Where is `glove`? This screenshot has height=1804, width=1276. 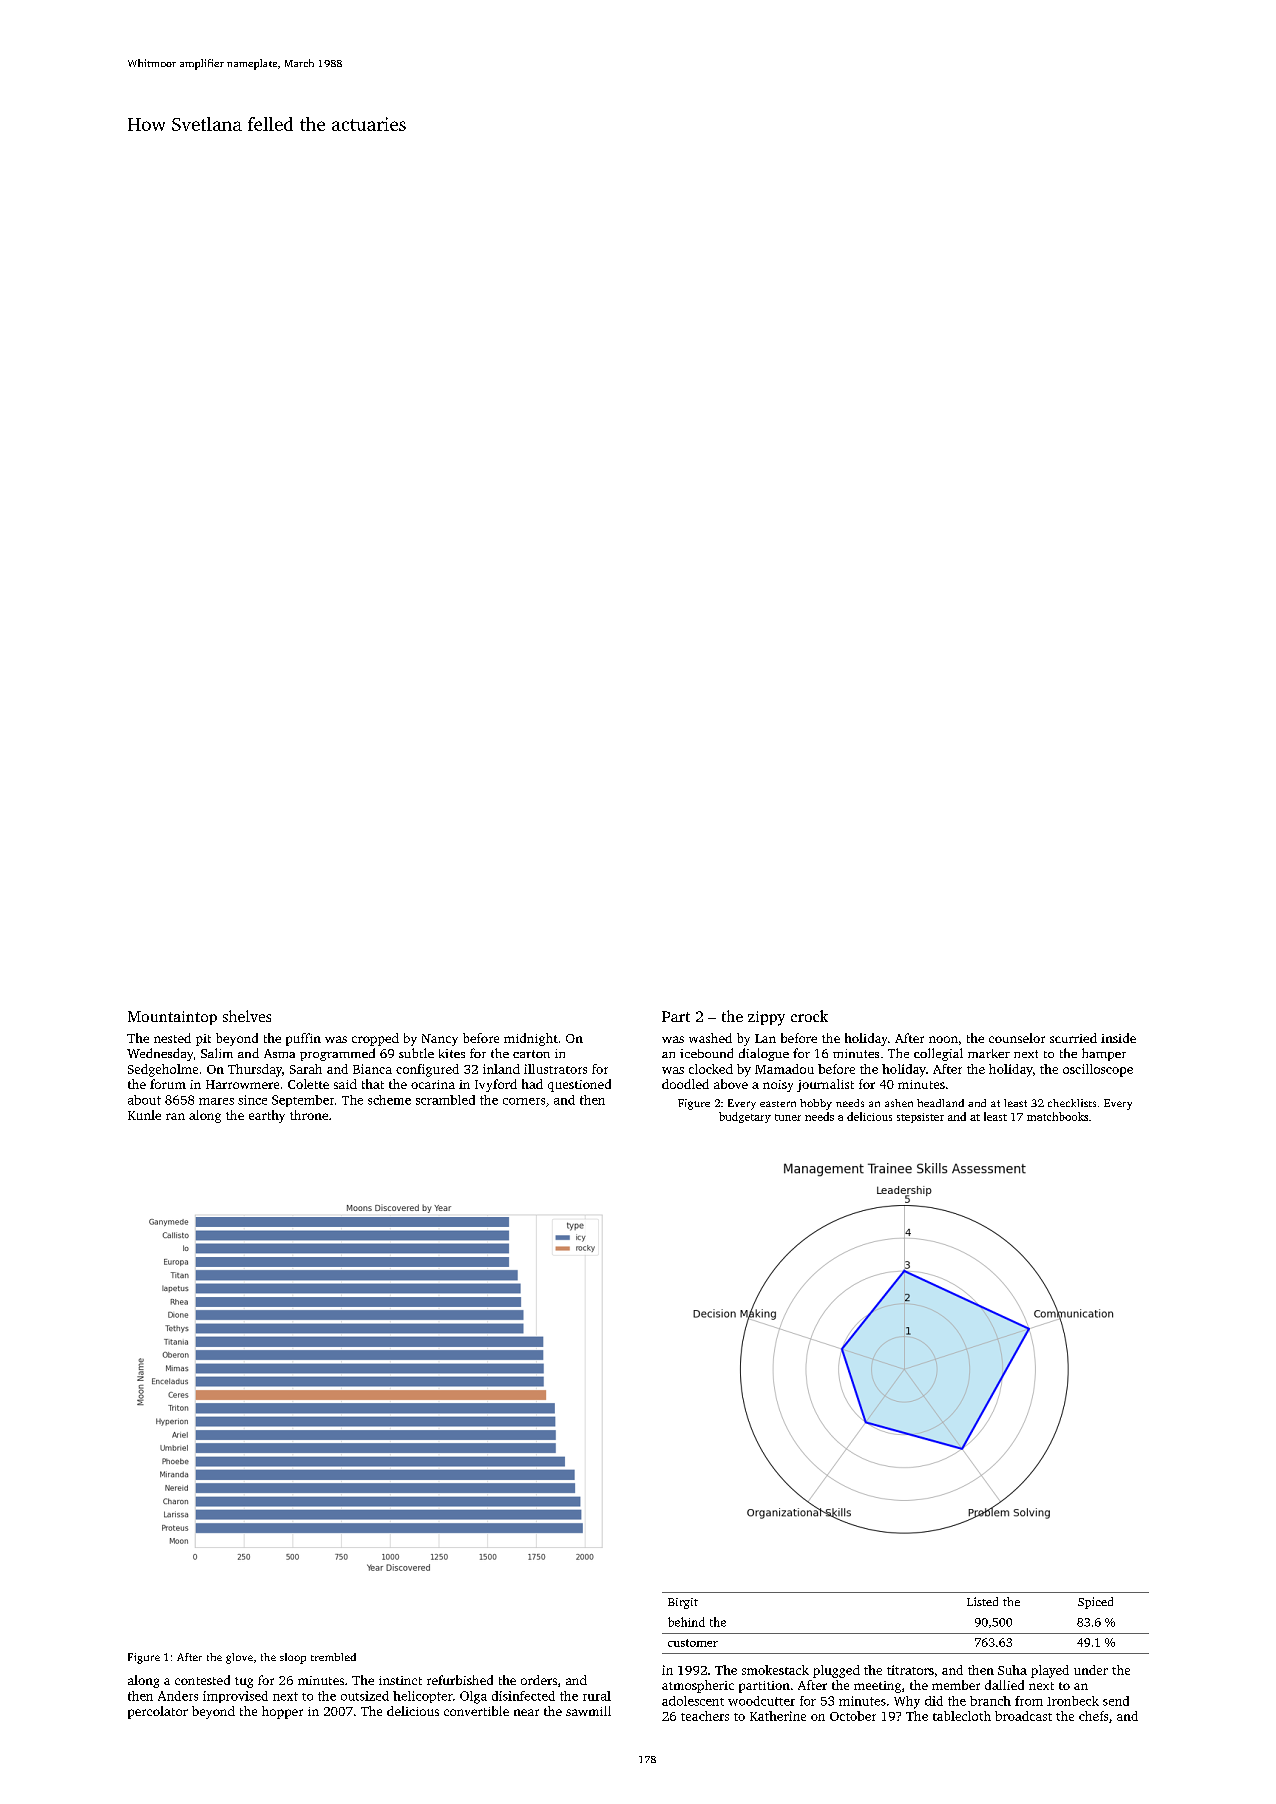
glove is located at coordinates (239, 1658).
